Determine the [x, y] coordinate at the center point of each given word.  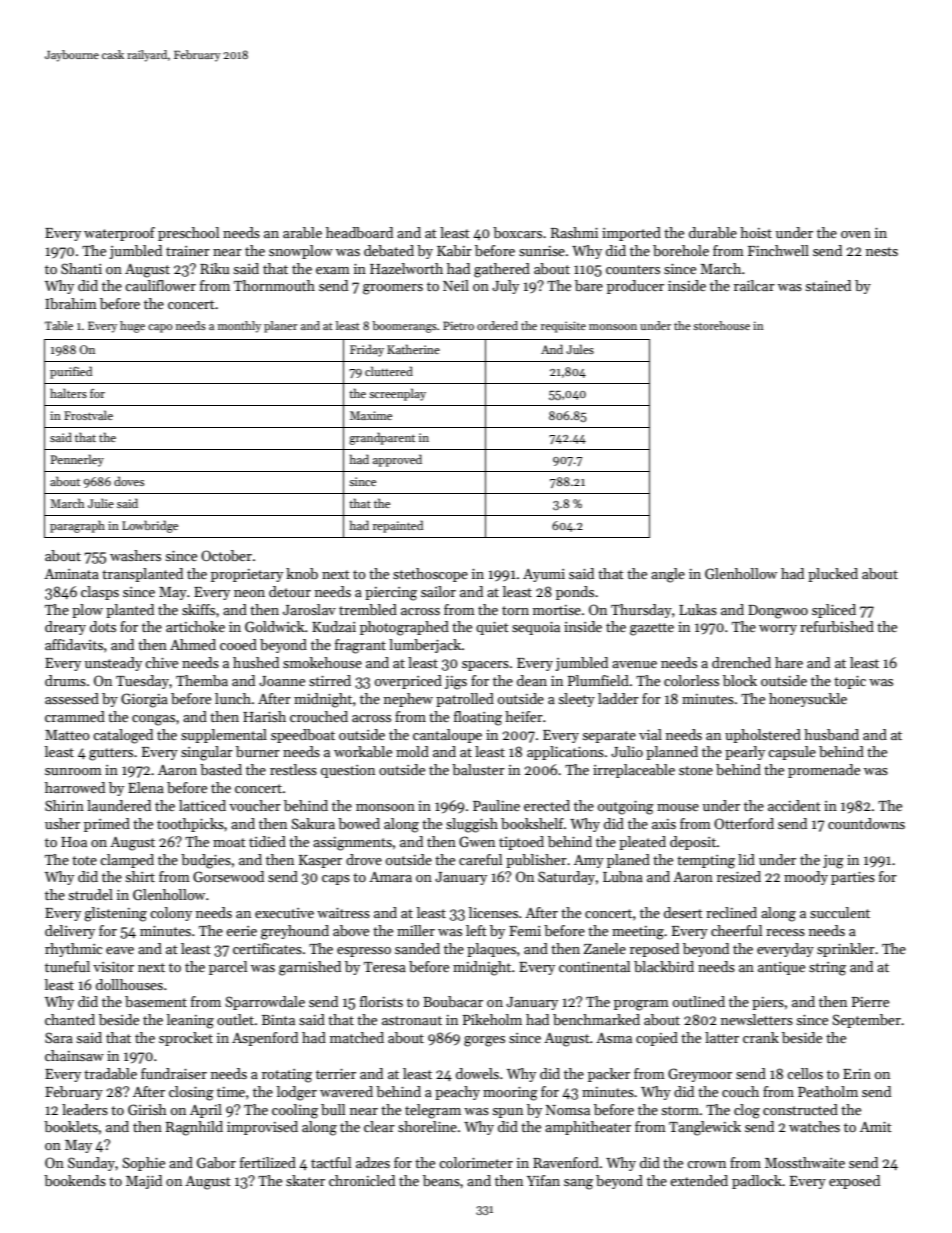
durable [713, 232]
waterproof [119, 234]
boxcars [517, 232]
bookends [75, 1180]
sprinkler [846, 950]
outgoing [626, 808]
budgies [206, 861]
